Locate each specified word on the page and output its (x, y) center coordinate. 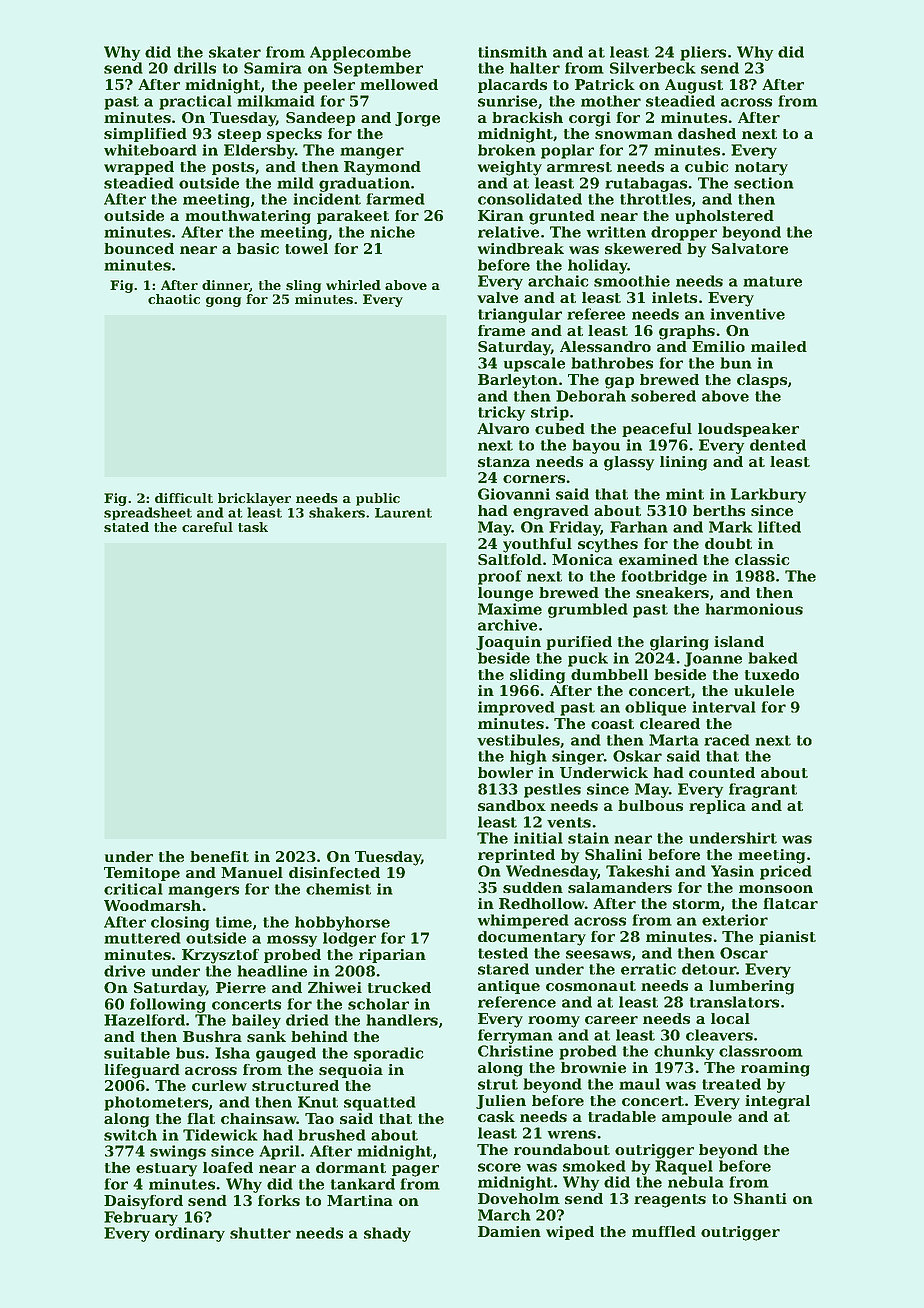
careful (207, 527)
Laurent (403, 513)
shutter (260, 1233)
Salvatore (750, 248)
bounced (139, 248)
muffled (664, 1231)
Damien (509, 1231)
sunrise (507, 101)
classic (762, 559)
